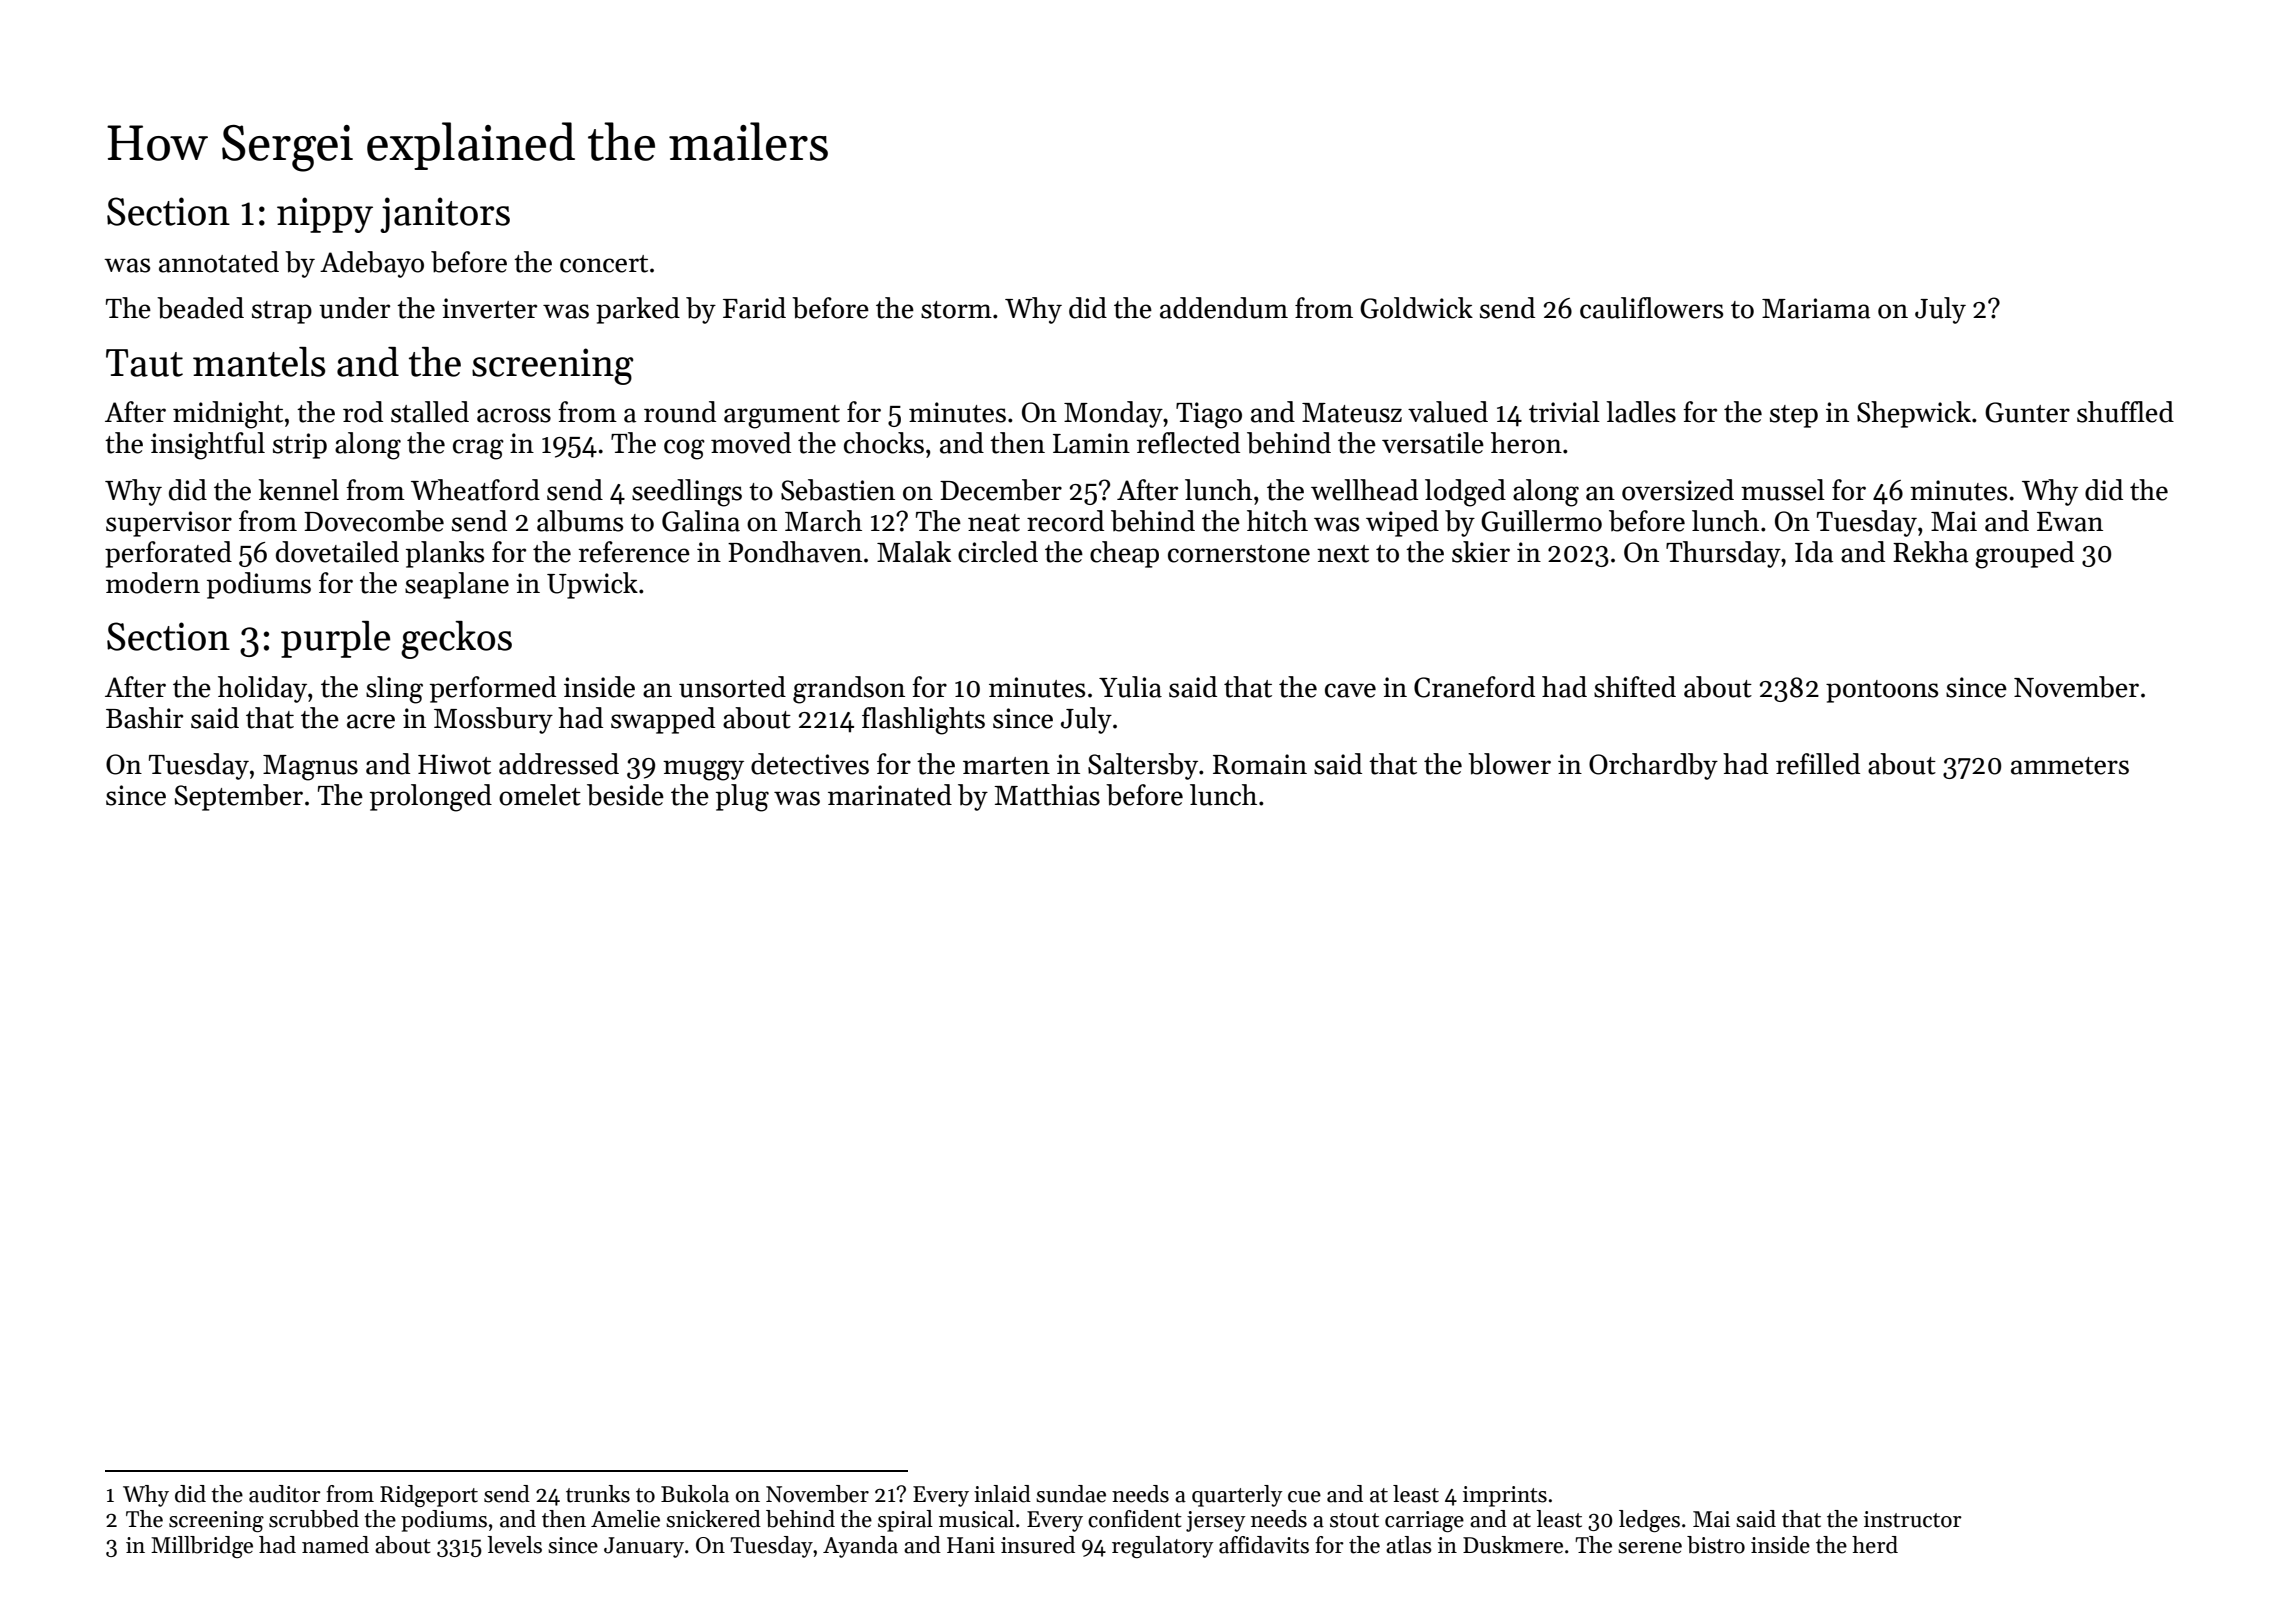 This screenshot has width=2292, height=1620. What do you see at coordinates (1047, 795) in the screenshot?
I see `Matthias` at bounding box center [1047, 795].
